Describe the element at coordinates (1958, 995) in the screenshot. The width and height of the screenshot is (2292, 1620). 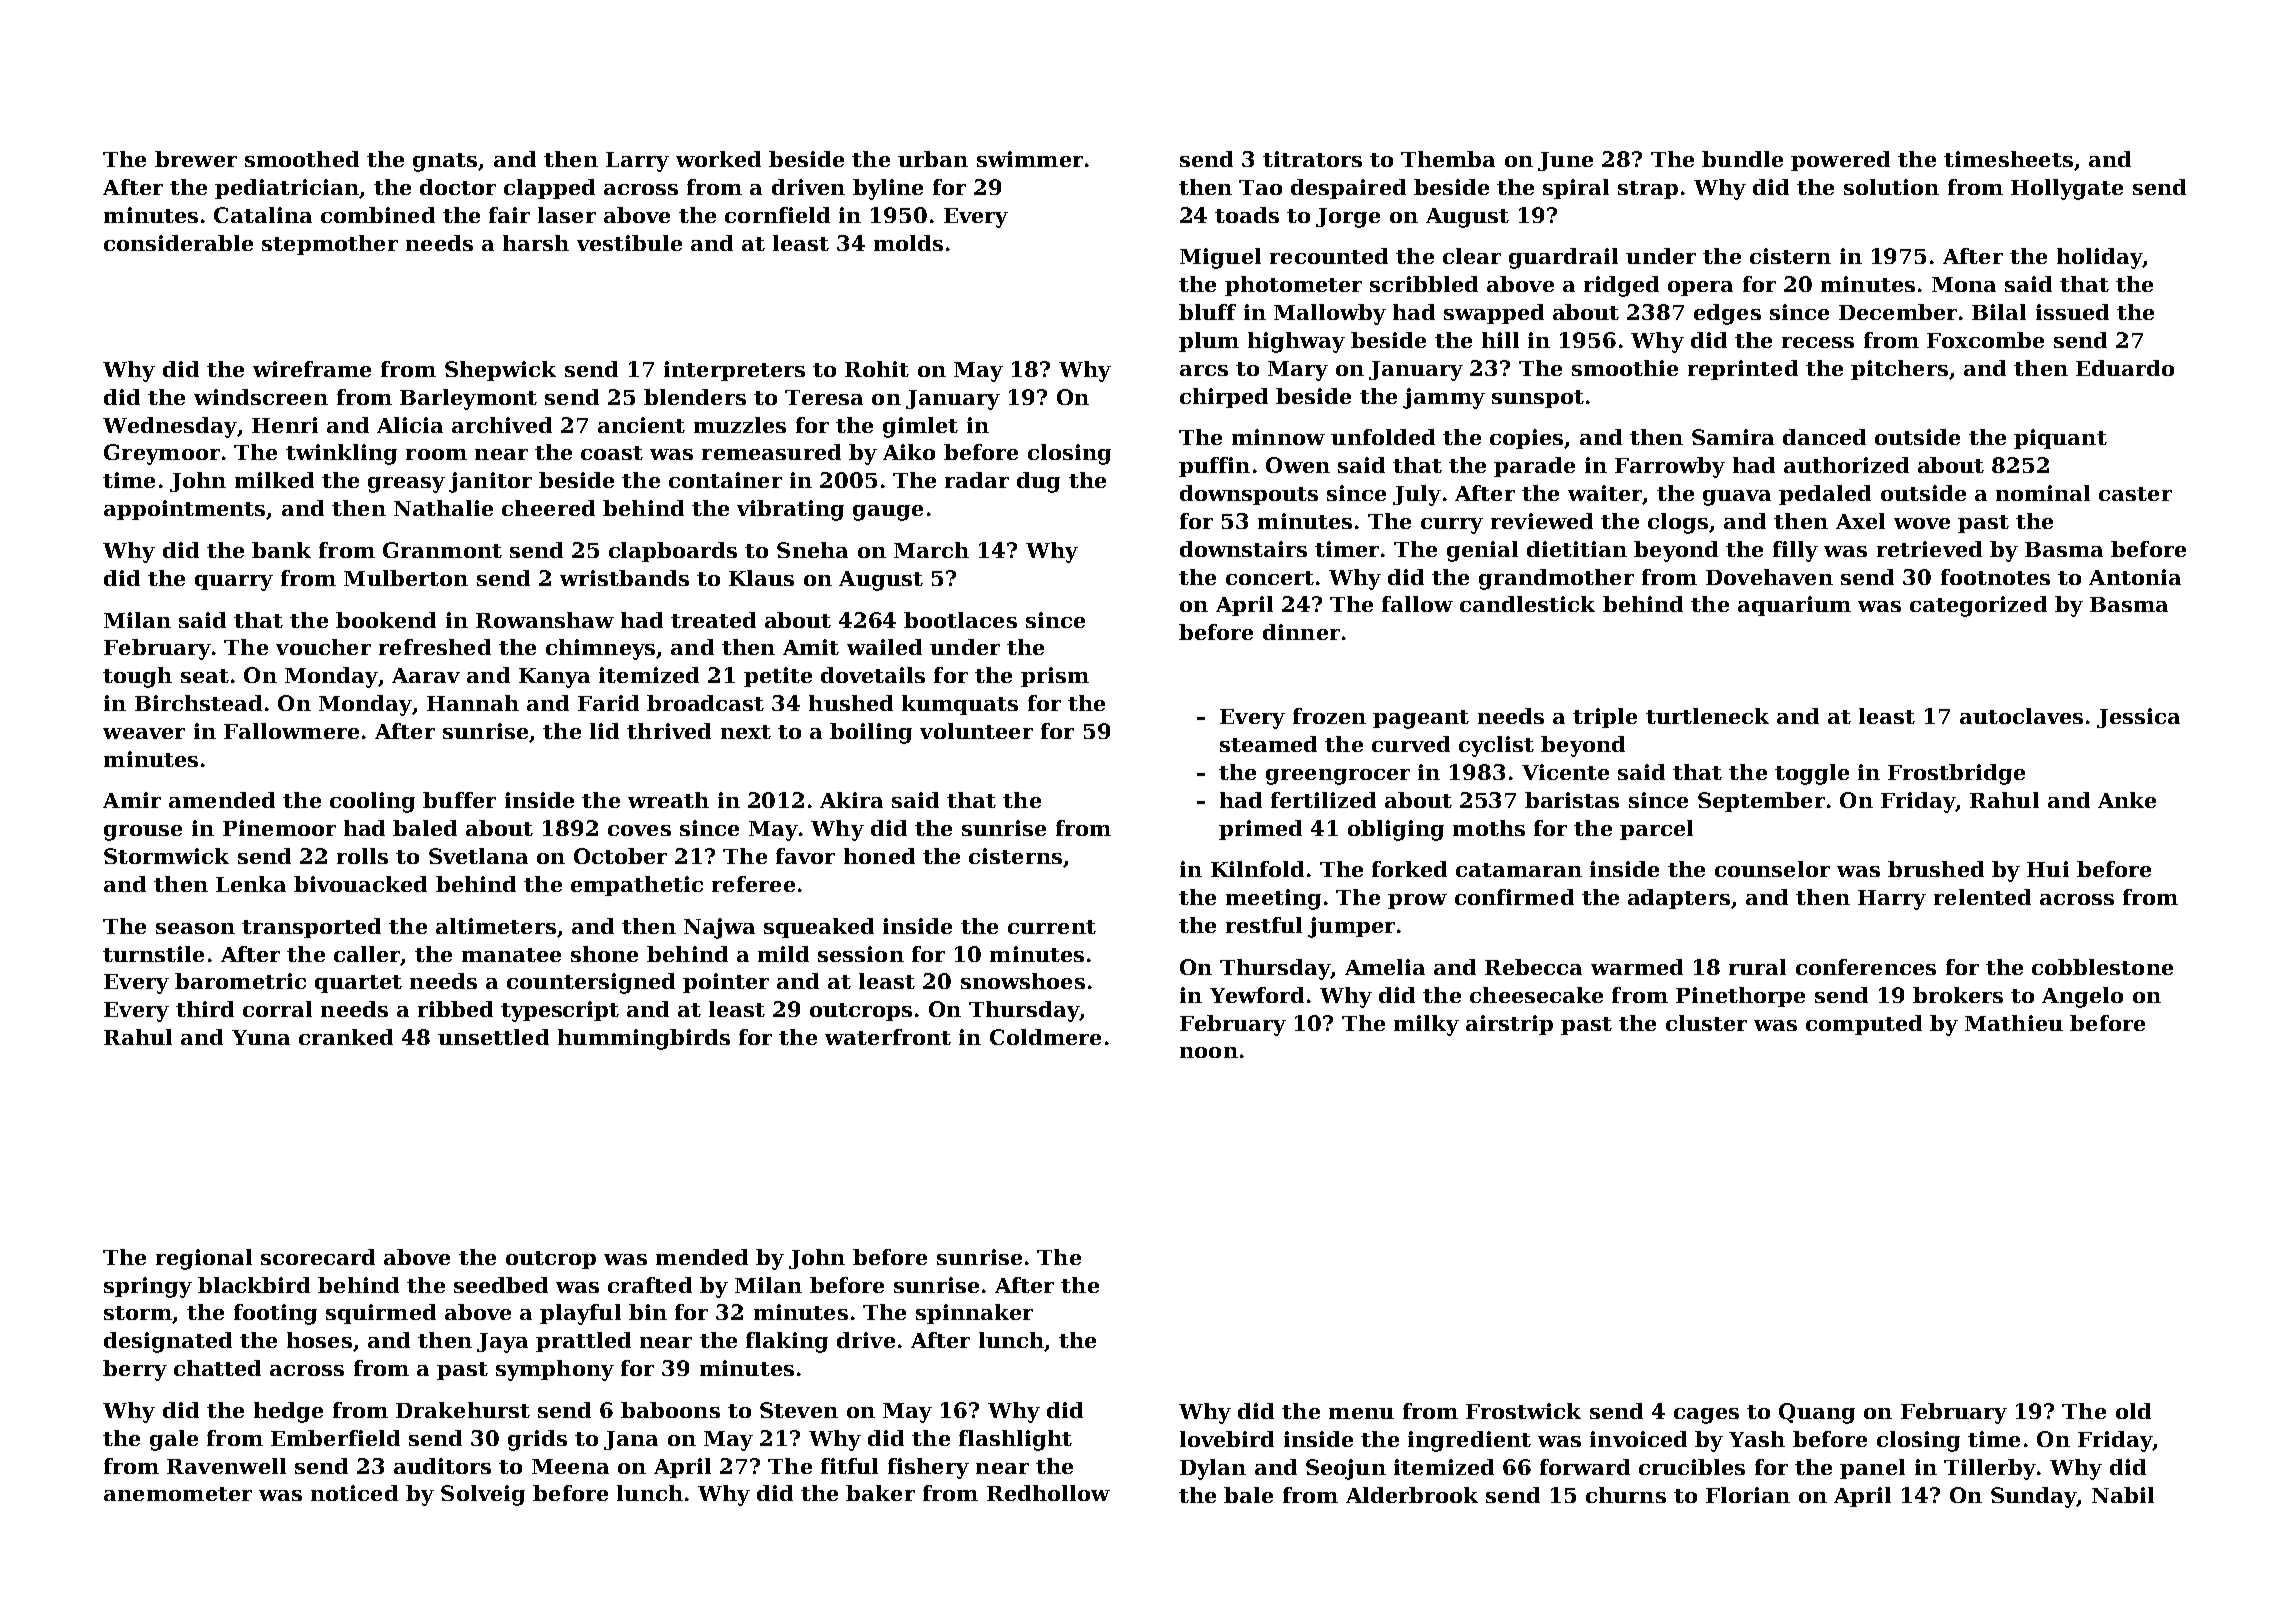
I see `brokers` at that location.
